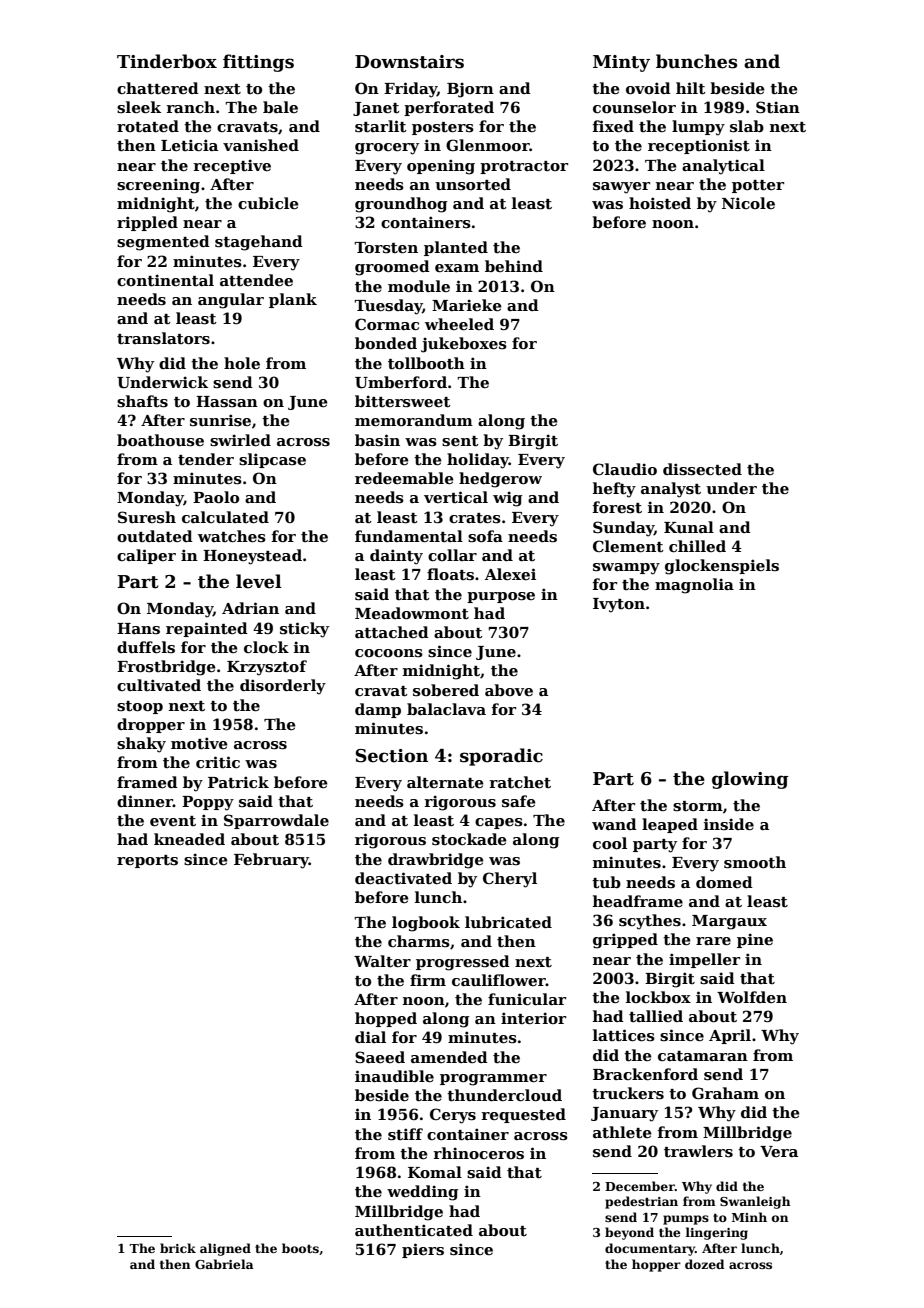 The width and height of the image is (924, 1308). What do you see at coordinates (625, 469) in the image?
I see `Claudio` at bounding box center [625, 469].
